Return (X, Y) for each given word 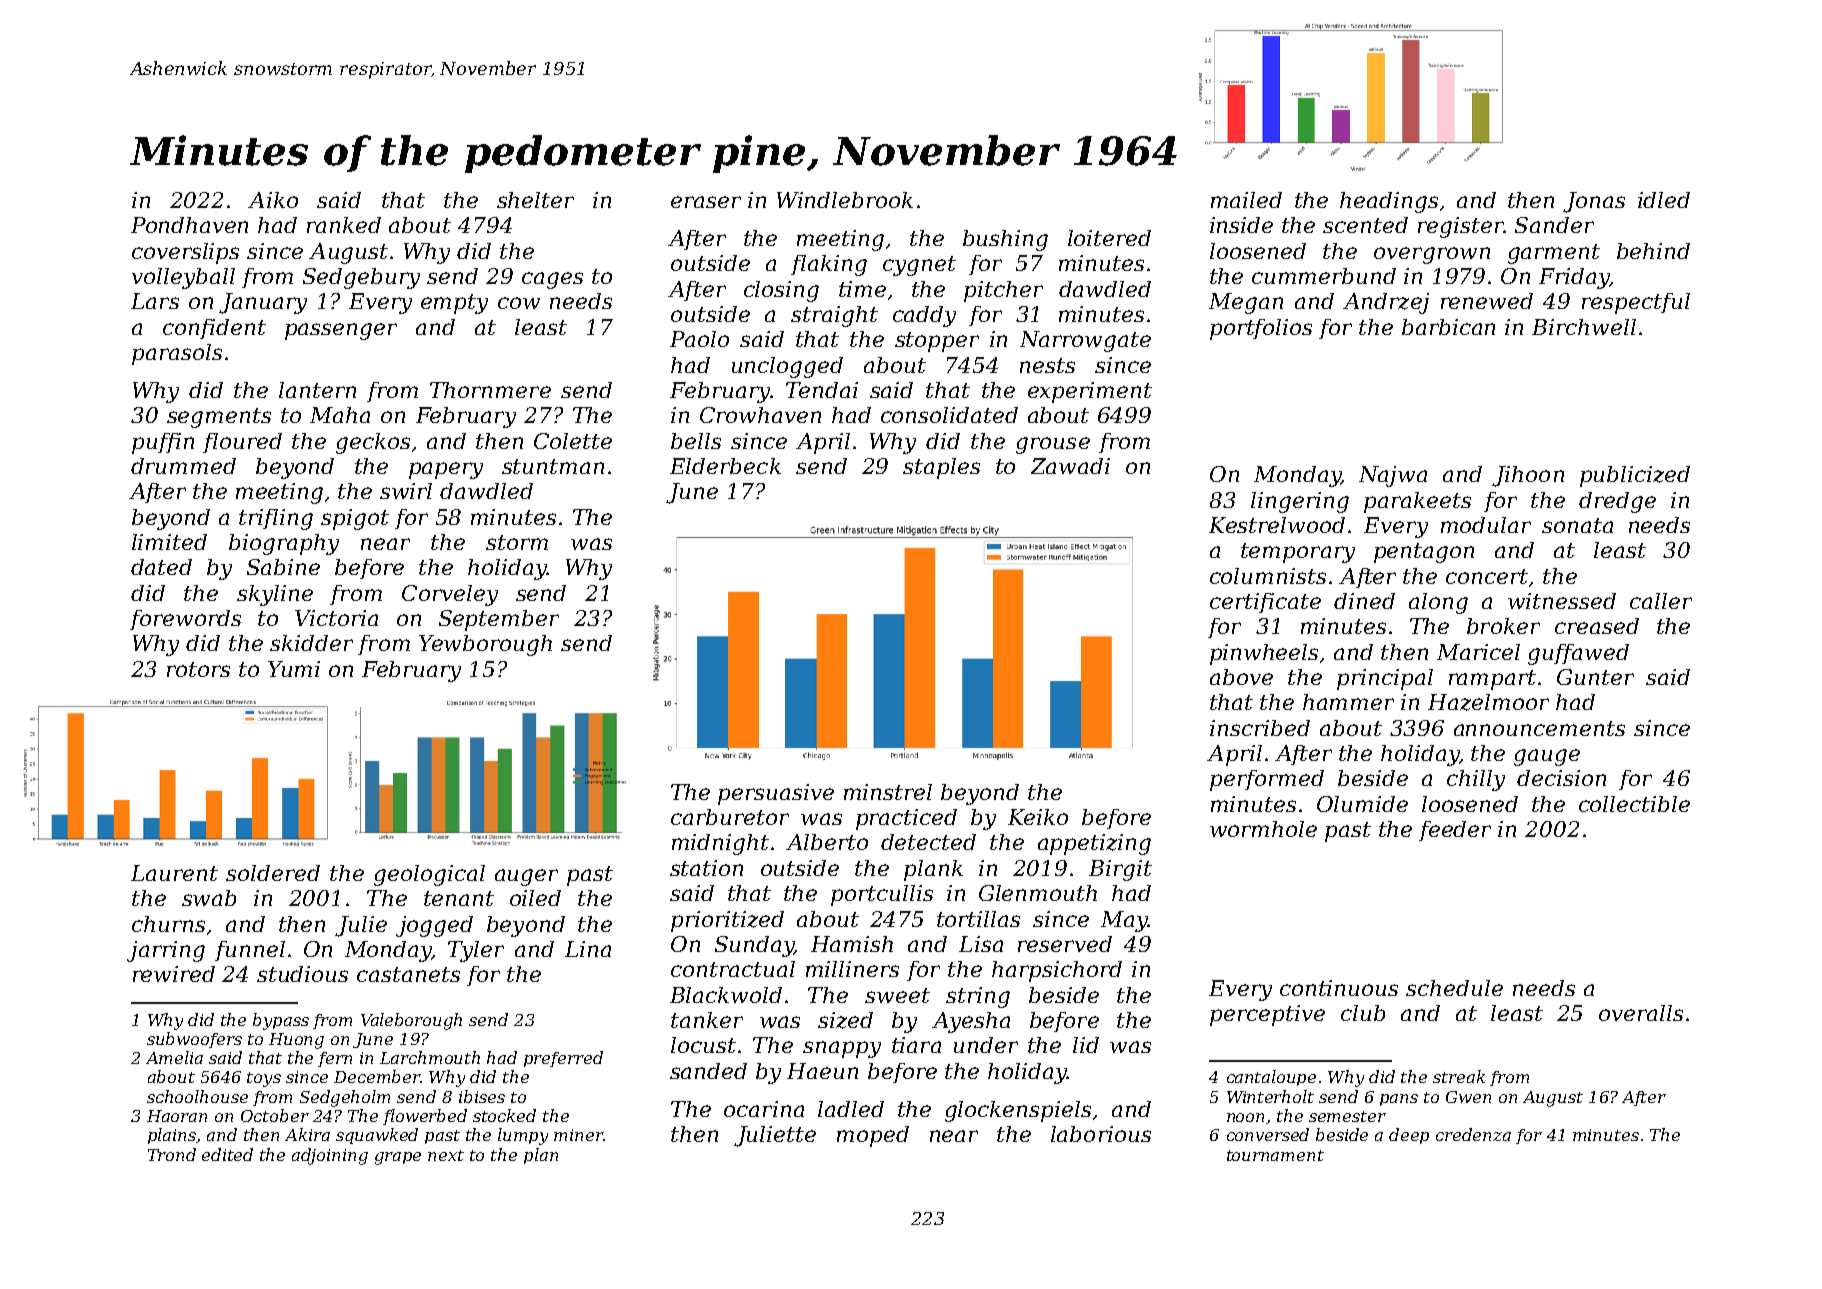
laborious (1101, 1134)
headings (1389, 202)
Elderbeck (725, 466)
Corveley (450, 595)
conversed (1268, 1134)
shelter (535, 200)
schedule (1454, 988)
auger (526, 877)
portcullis (882, 895)
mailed (1246, 200)
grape (398, 1158)
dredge (1617, 502)
